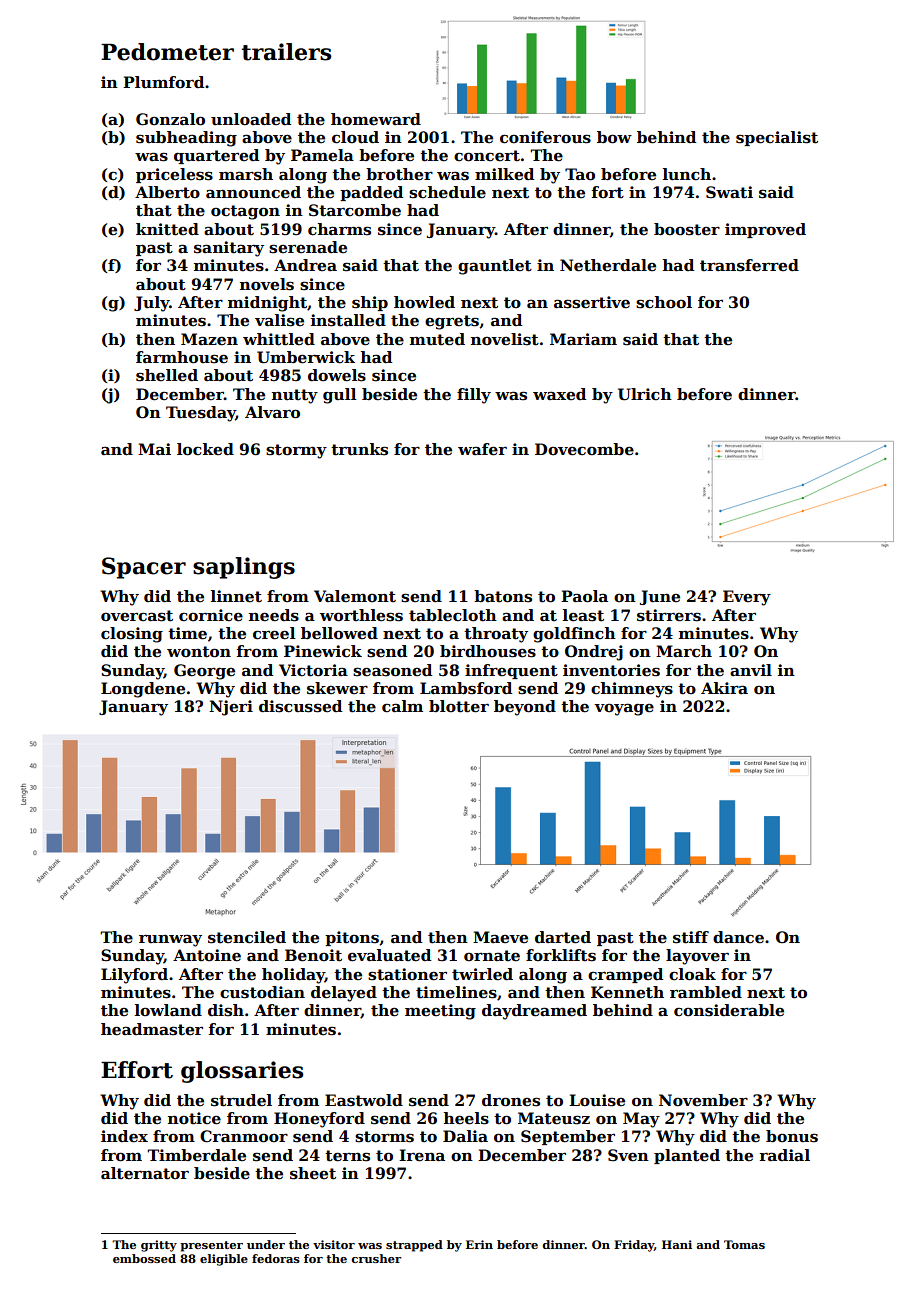 This document has height=1308, width=924. I want to click on Pedometer, so click(167, 52).
